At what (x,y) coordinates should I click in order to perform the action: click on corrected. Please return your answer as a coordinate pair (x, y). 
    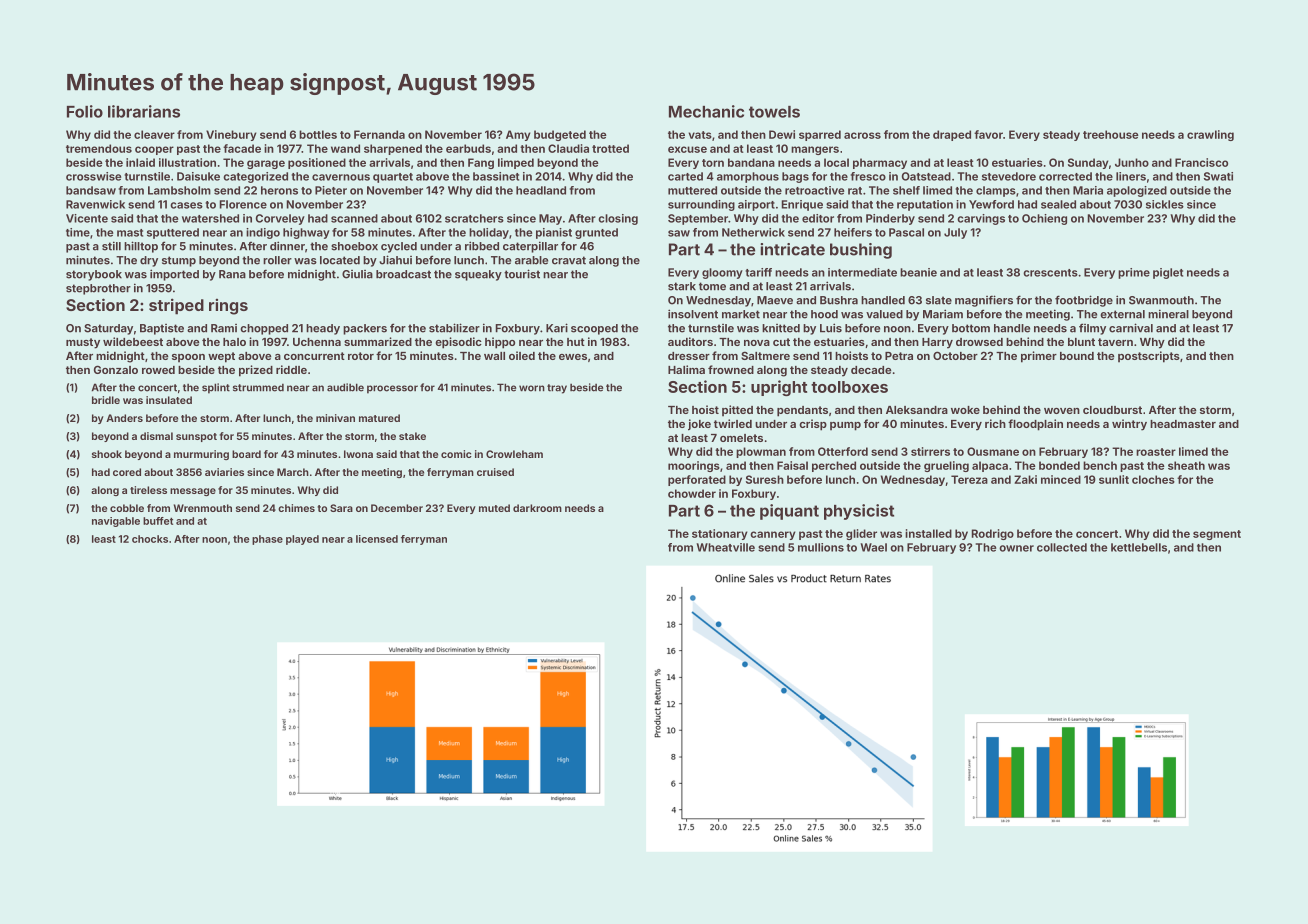
    Looking at the image, I should click on (1065, 176).
